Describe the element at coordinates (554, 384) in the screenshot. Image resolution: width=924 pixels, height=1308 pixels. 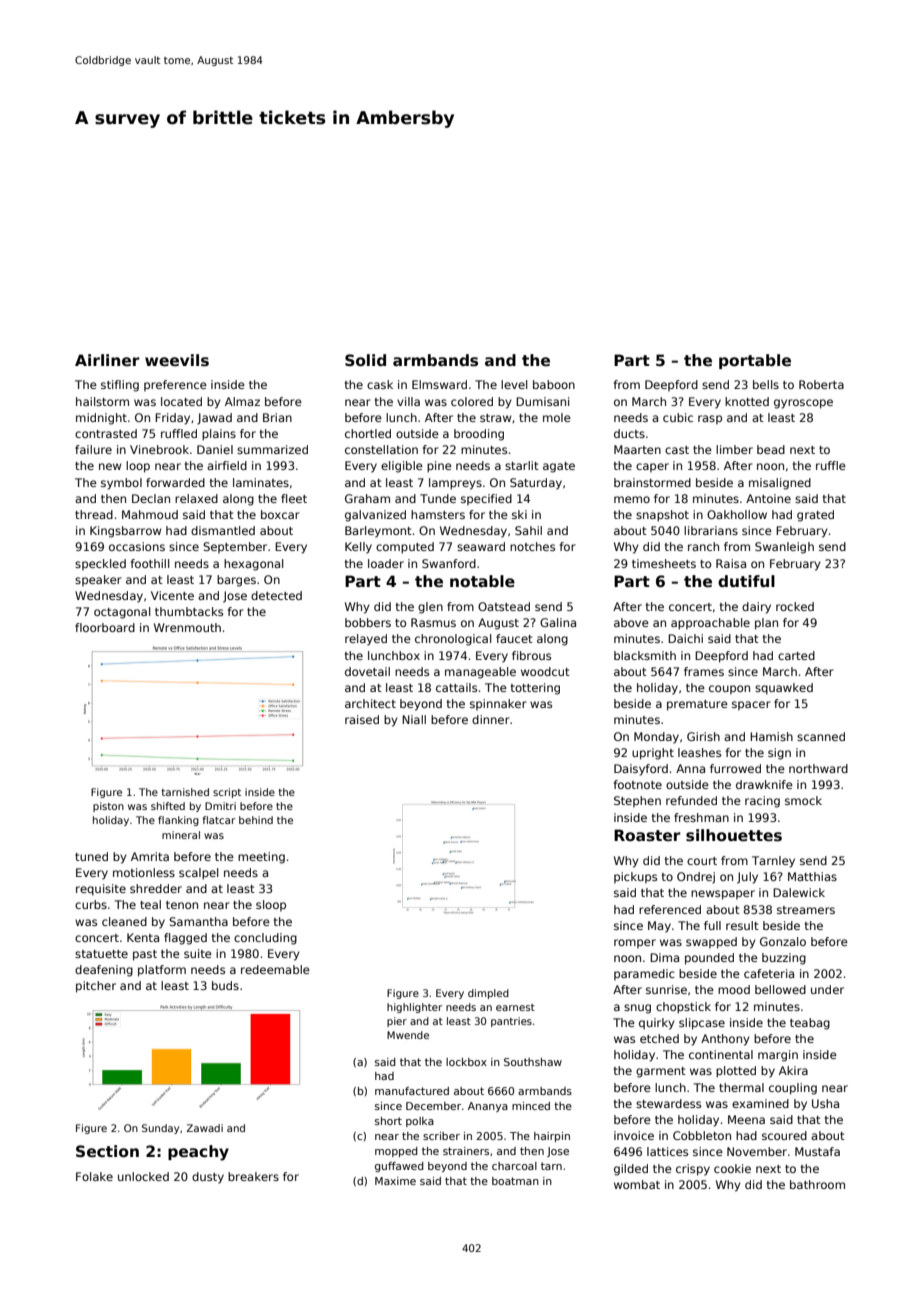
I see `baboon` at that location.
